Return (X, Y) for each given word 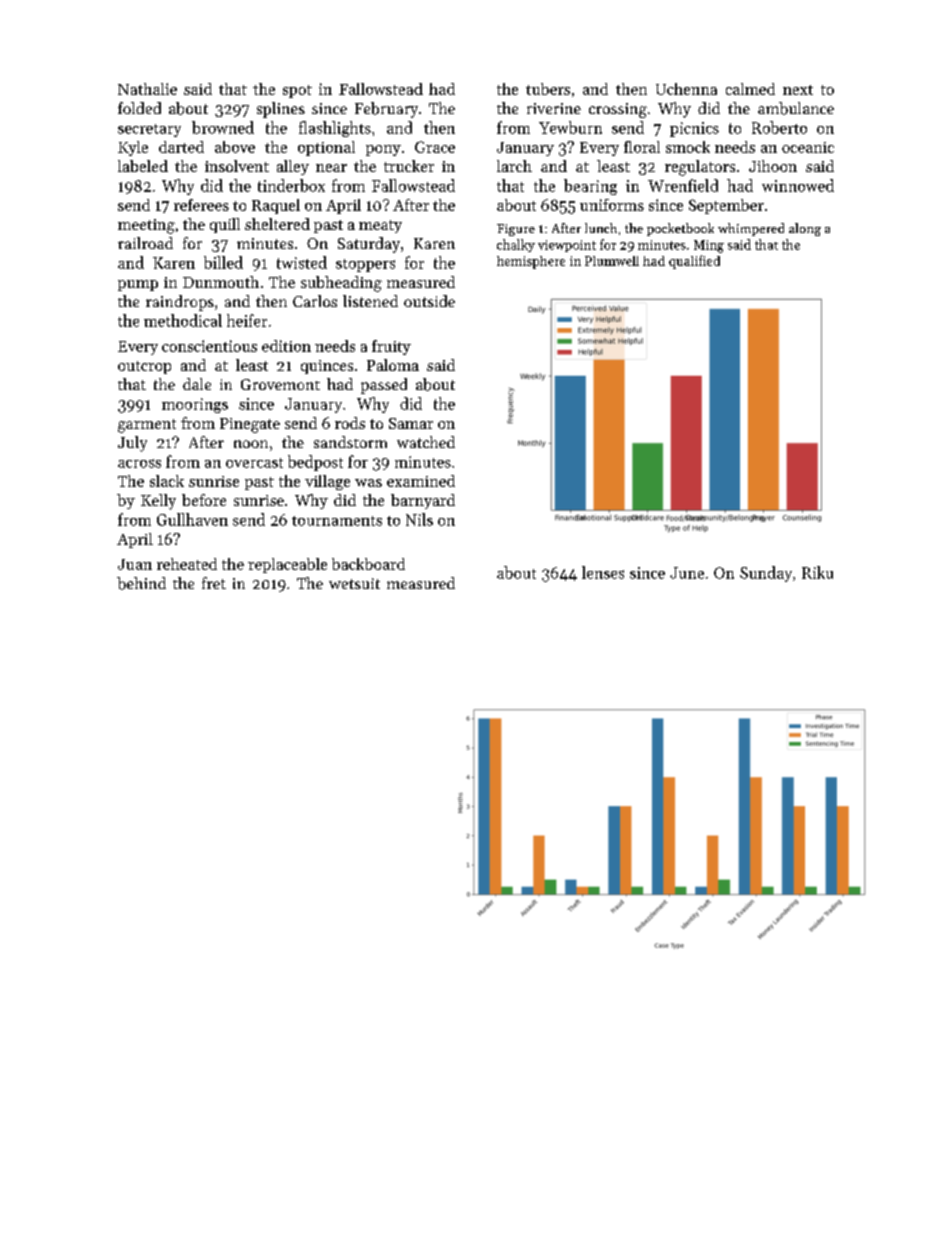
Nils (419, 519)
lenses (603, 572)
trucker (409, 166)
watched (426, 442)
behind (141, 583)
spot (297, 91)
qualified (694, 262)
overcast (254, 463)
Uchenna (686, 89)
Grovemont (280, 384)
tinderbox (291, 185)
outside (429, 301)
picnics (694, 129)
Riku (817, 572)
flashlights (335, 129)
